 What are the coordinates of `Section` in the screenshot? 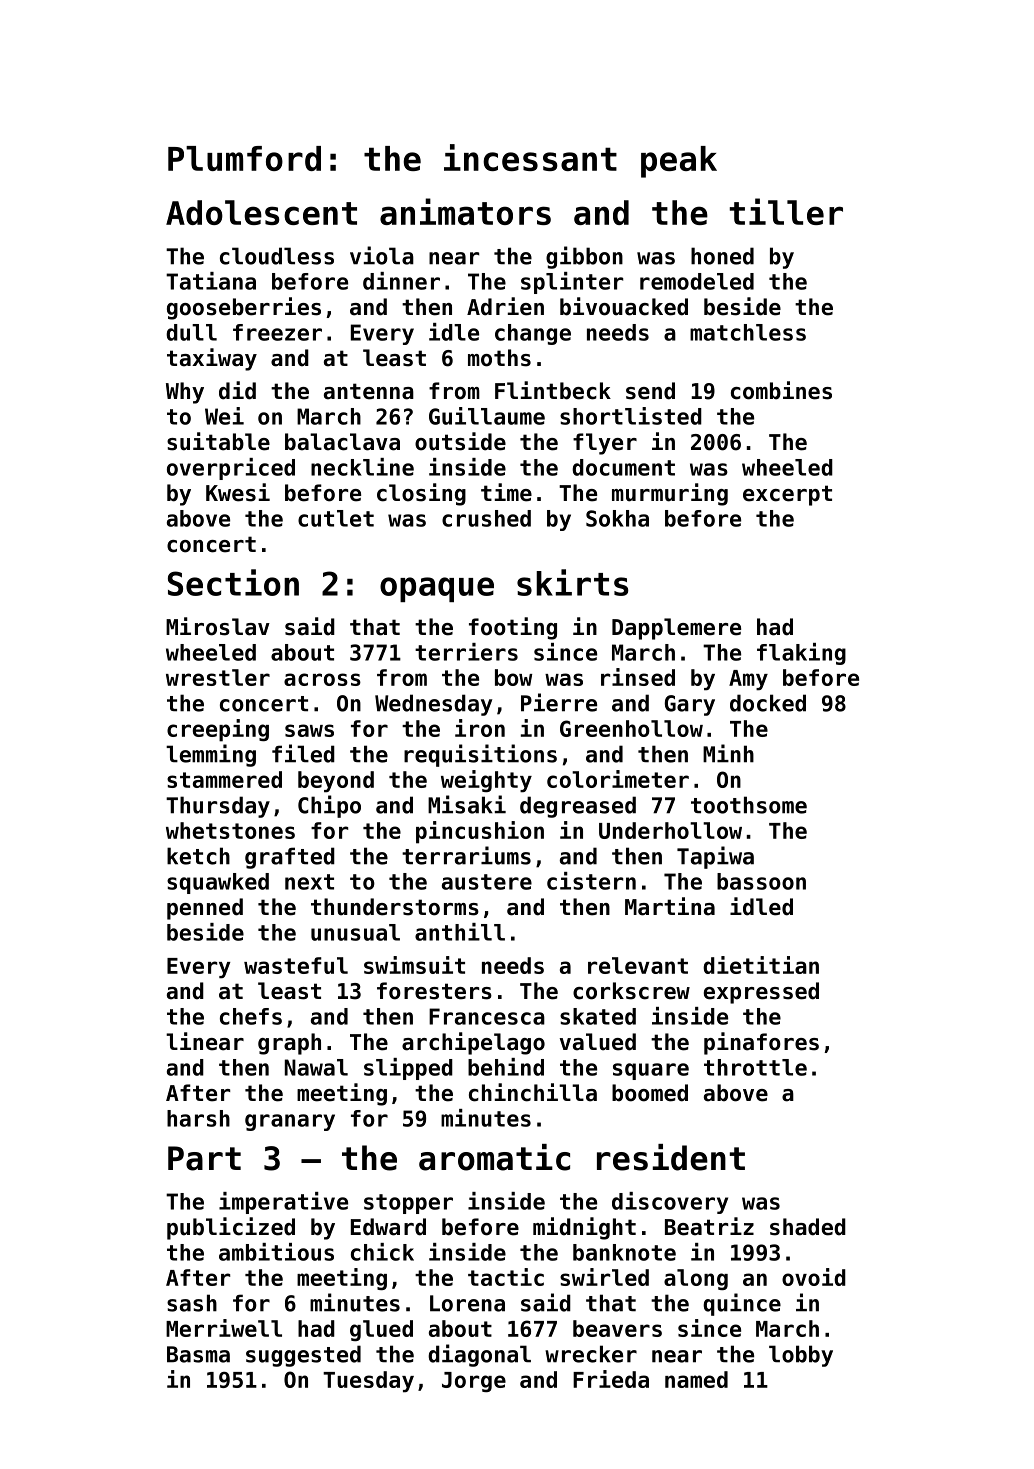 It's located at (233, 582).
